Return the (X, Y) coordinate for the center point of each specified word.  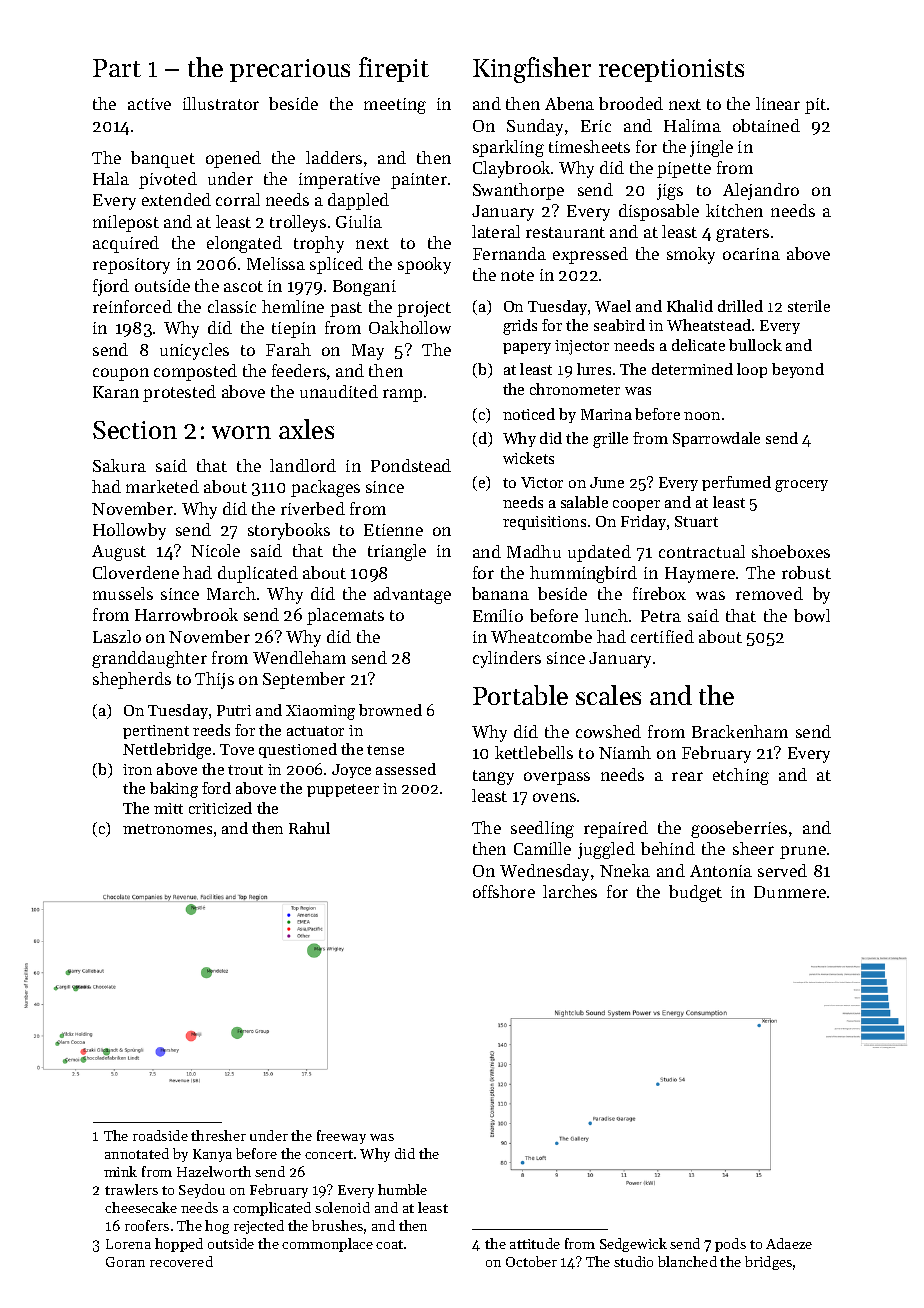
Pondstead (411, 465)
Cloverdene (136, 572)
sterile (809, 306)
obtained (766, 125)
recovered (181, 1261)
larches (570, 891)
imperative (339, 181)
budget (695, 893)
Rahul (309, 828)
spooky (424, 265)
